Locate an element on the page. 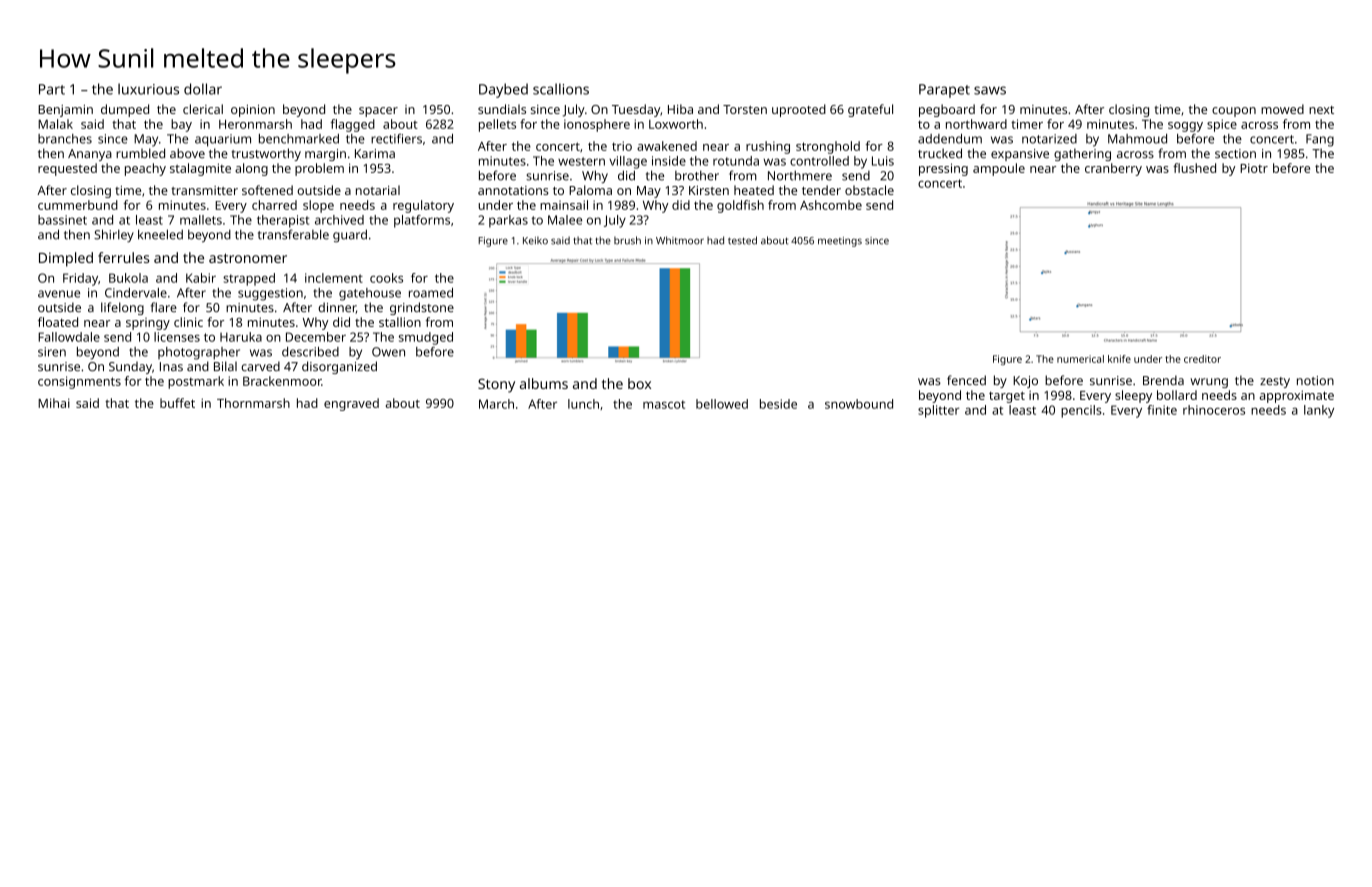 The image size is (1372, 887). dollar is located at coordinates (203, 89).
